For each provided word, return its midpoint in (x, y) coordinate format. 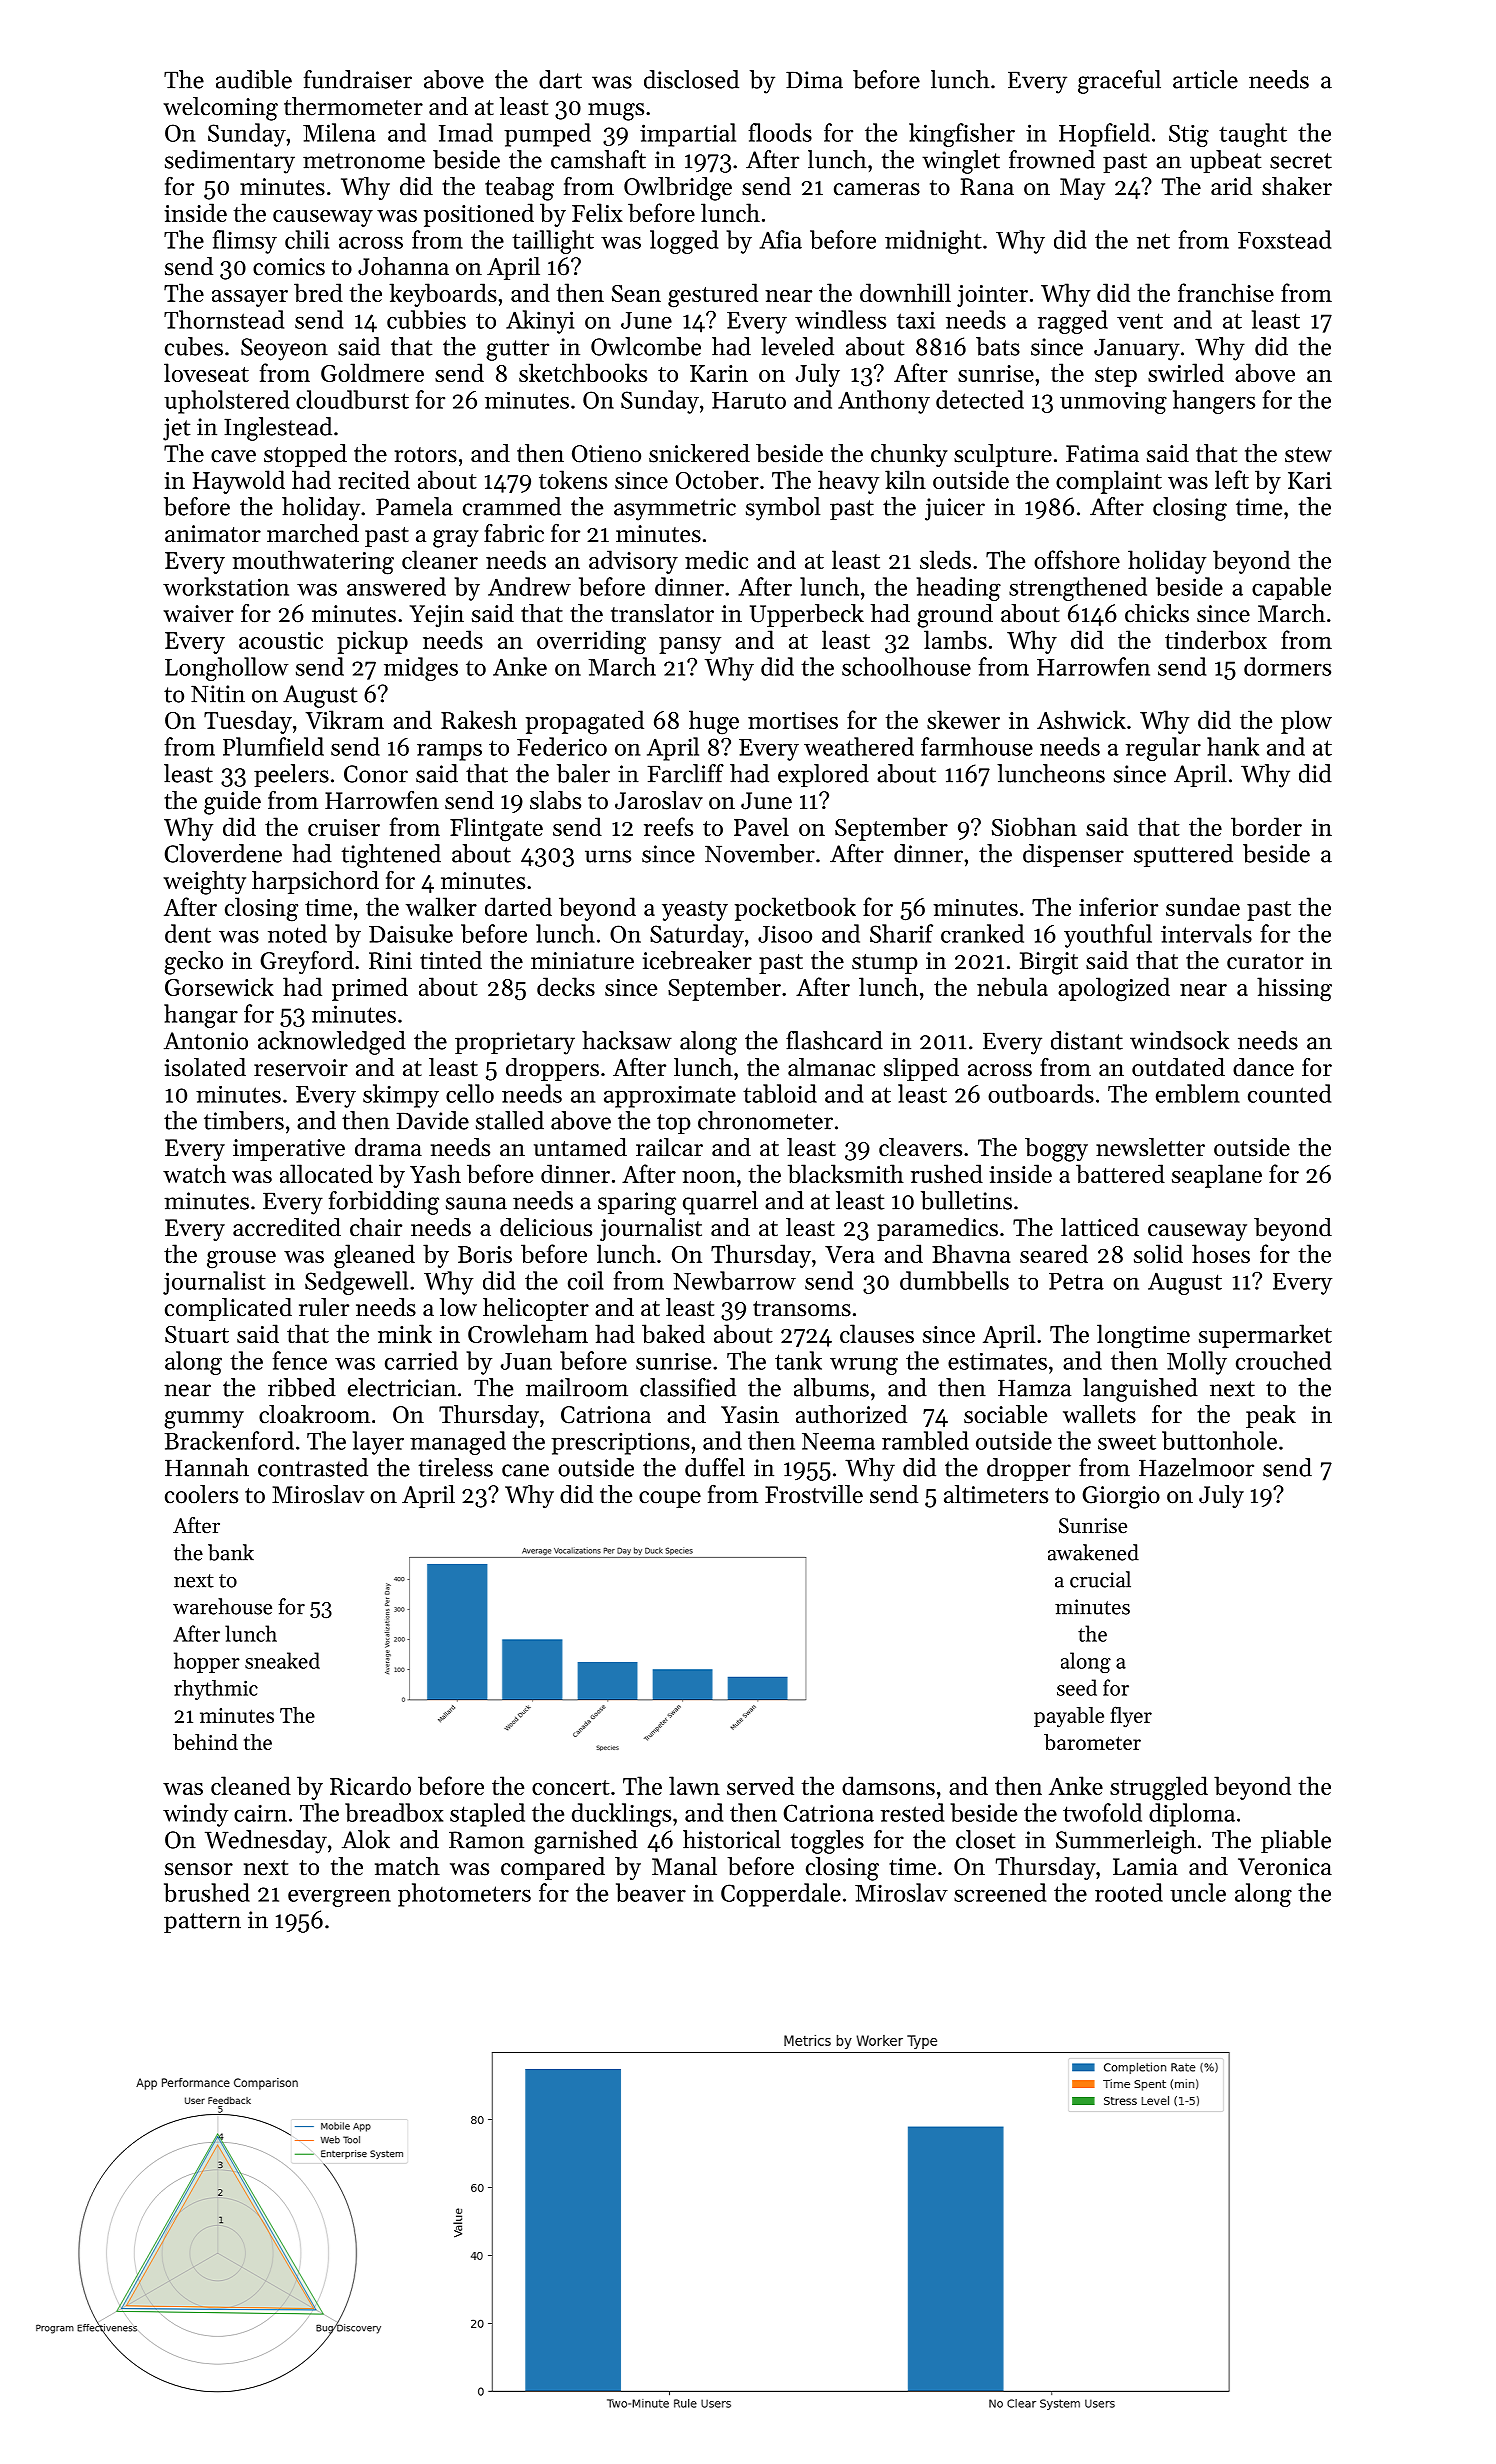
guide (232, 803)
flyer (1131, 1717)
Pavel (761, 826)
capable (1291, 588)
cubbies (426, 319)
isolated (205, 1067)
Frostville (814, 1494)
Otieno (606, 454)
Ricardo (370, 1785)
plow (1306, 722)
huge (714, 722)
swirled (1186, 372)
